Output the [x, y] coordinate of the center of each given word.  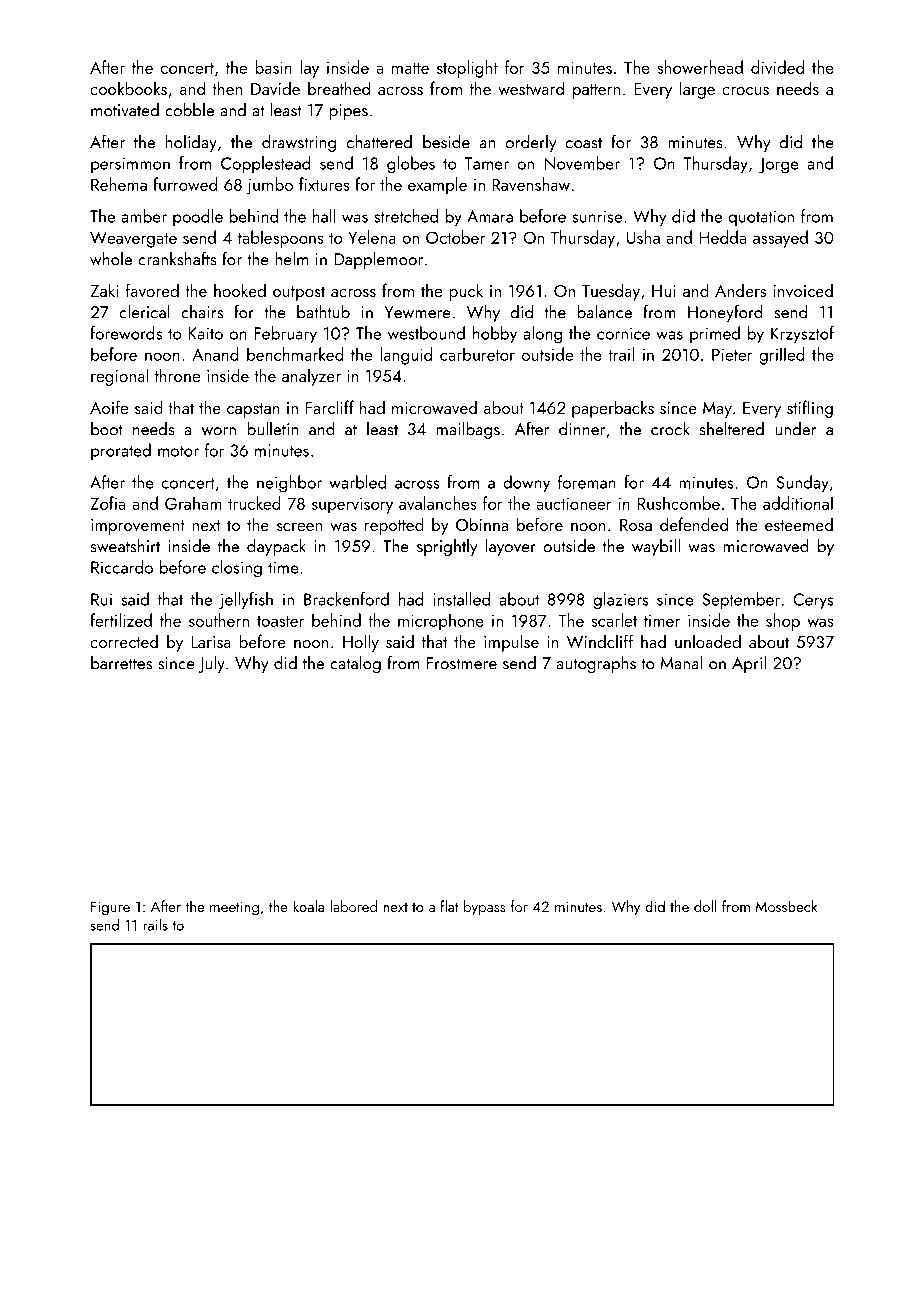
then [227, 88]
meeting [234, 908]
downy [526, 484]
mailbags [468, 430]
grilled [782, 356]
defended [694, 524]
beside [446, 142]
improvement [138, 527]
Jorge [779, 165]
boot [107, 429]
